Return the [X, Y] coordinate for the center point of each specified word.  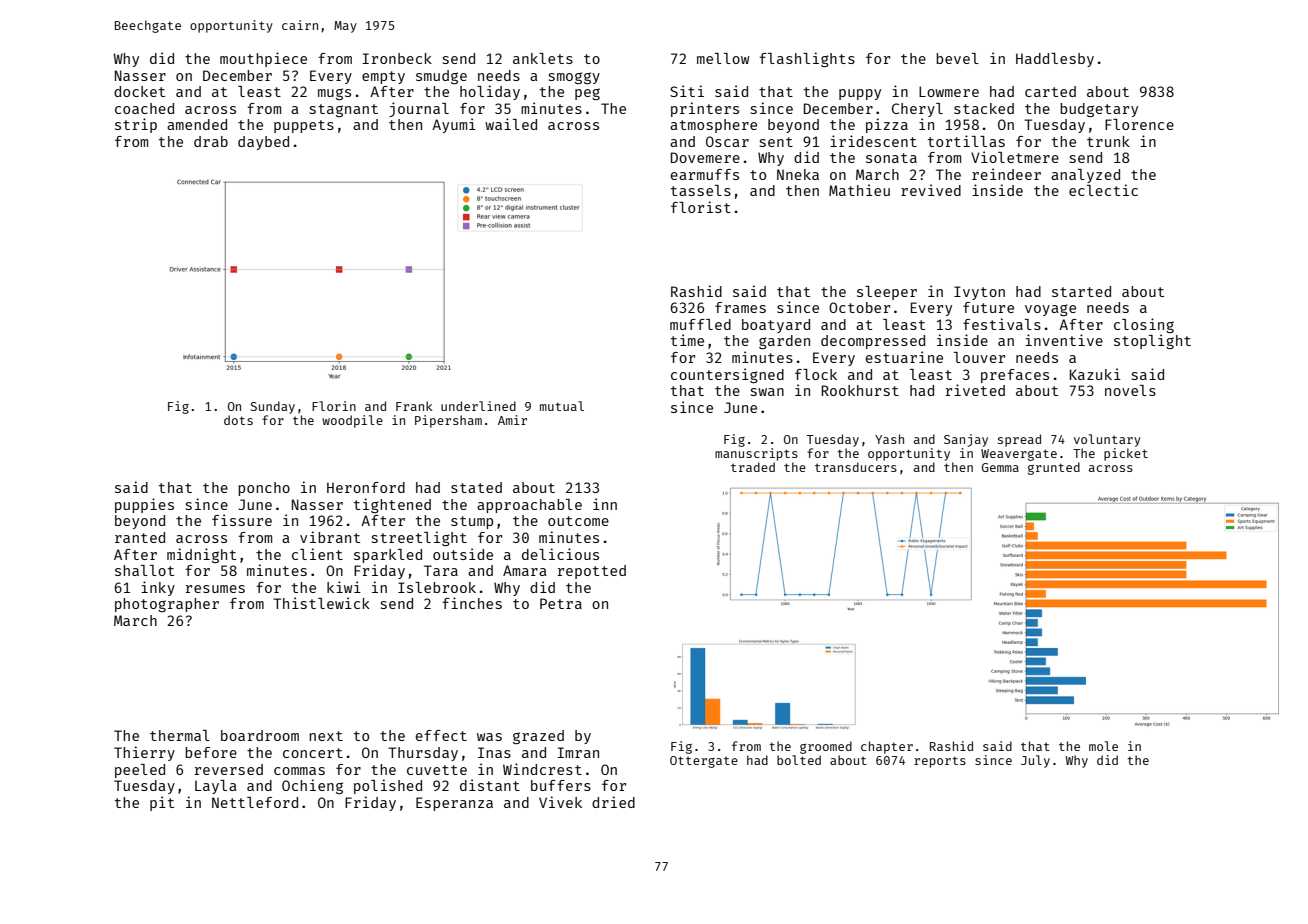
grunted [1054, 468]
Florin [334, 406]
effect [441, 735]
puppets [304, 126]
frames [740, 307]
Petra [561, 603]
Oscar [727, 141]
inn [605, 504]
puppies [144, 505]
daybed [263, 143]
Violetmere [1015, 157]
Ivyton [979, 293]
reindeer [1006, 174]
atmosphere [713, 126]
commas [299, 771]
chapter [887, 747]
